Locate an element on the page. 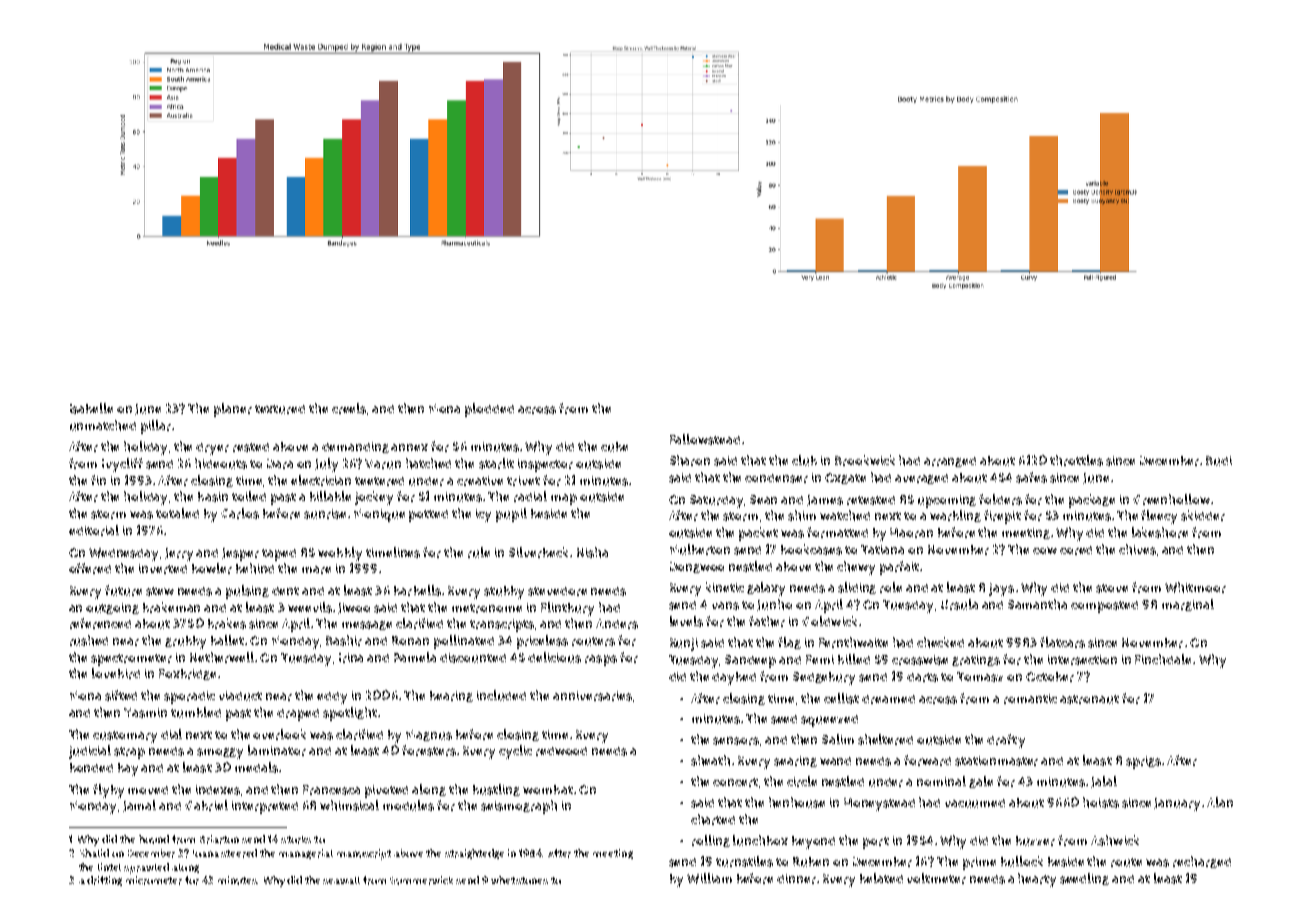  included is located at coordinates (501, 695).
